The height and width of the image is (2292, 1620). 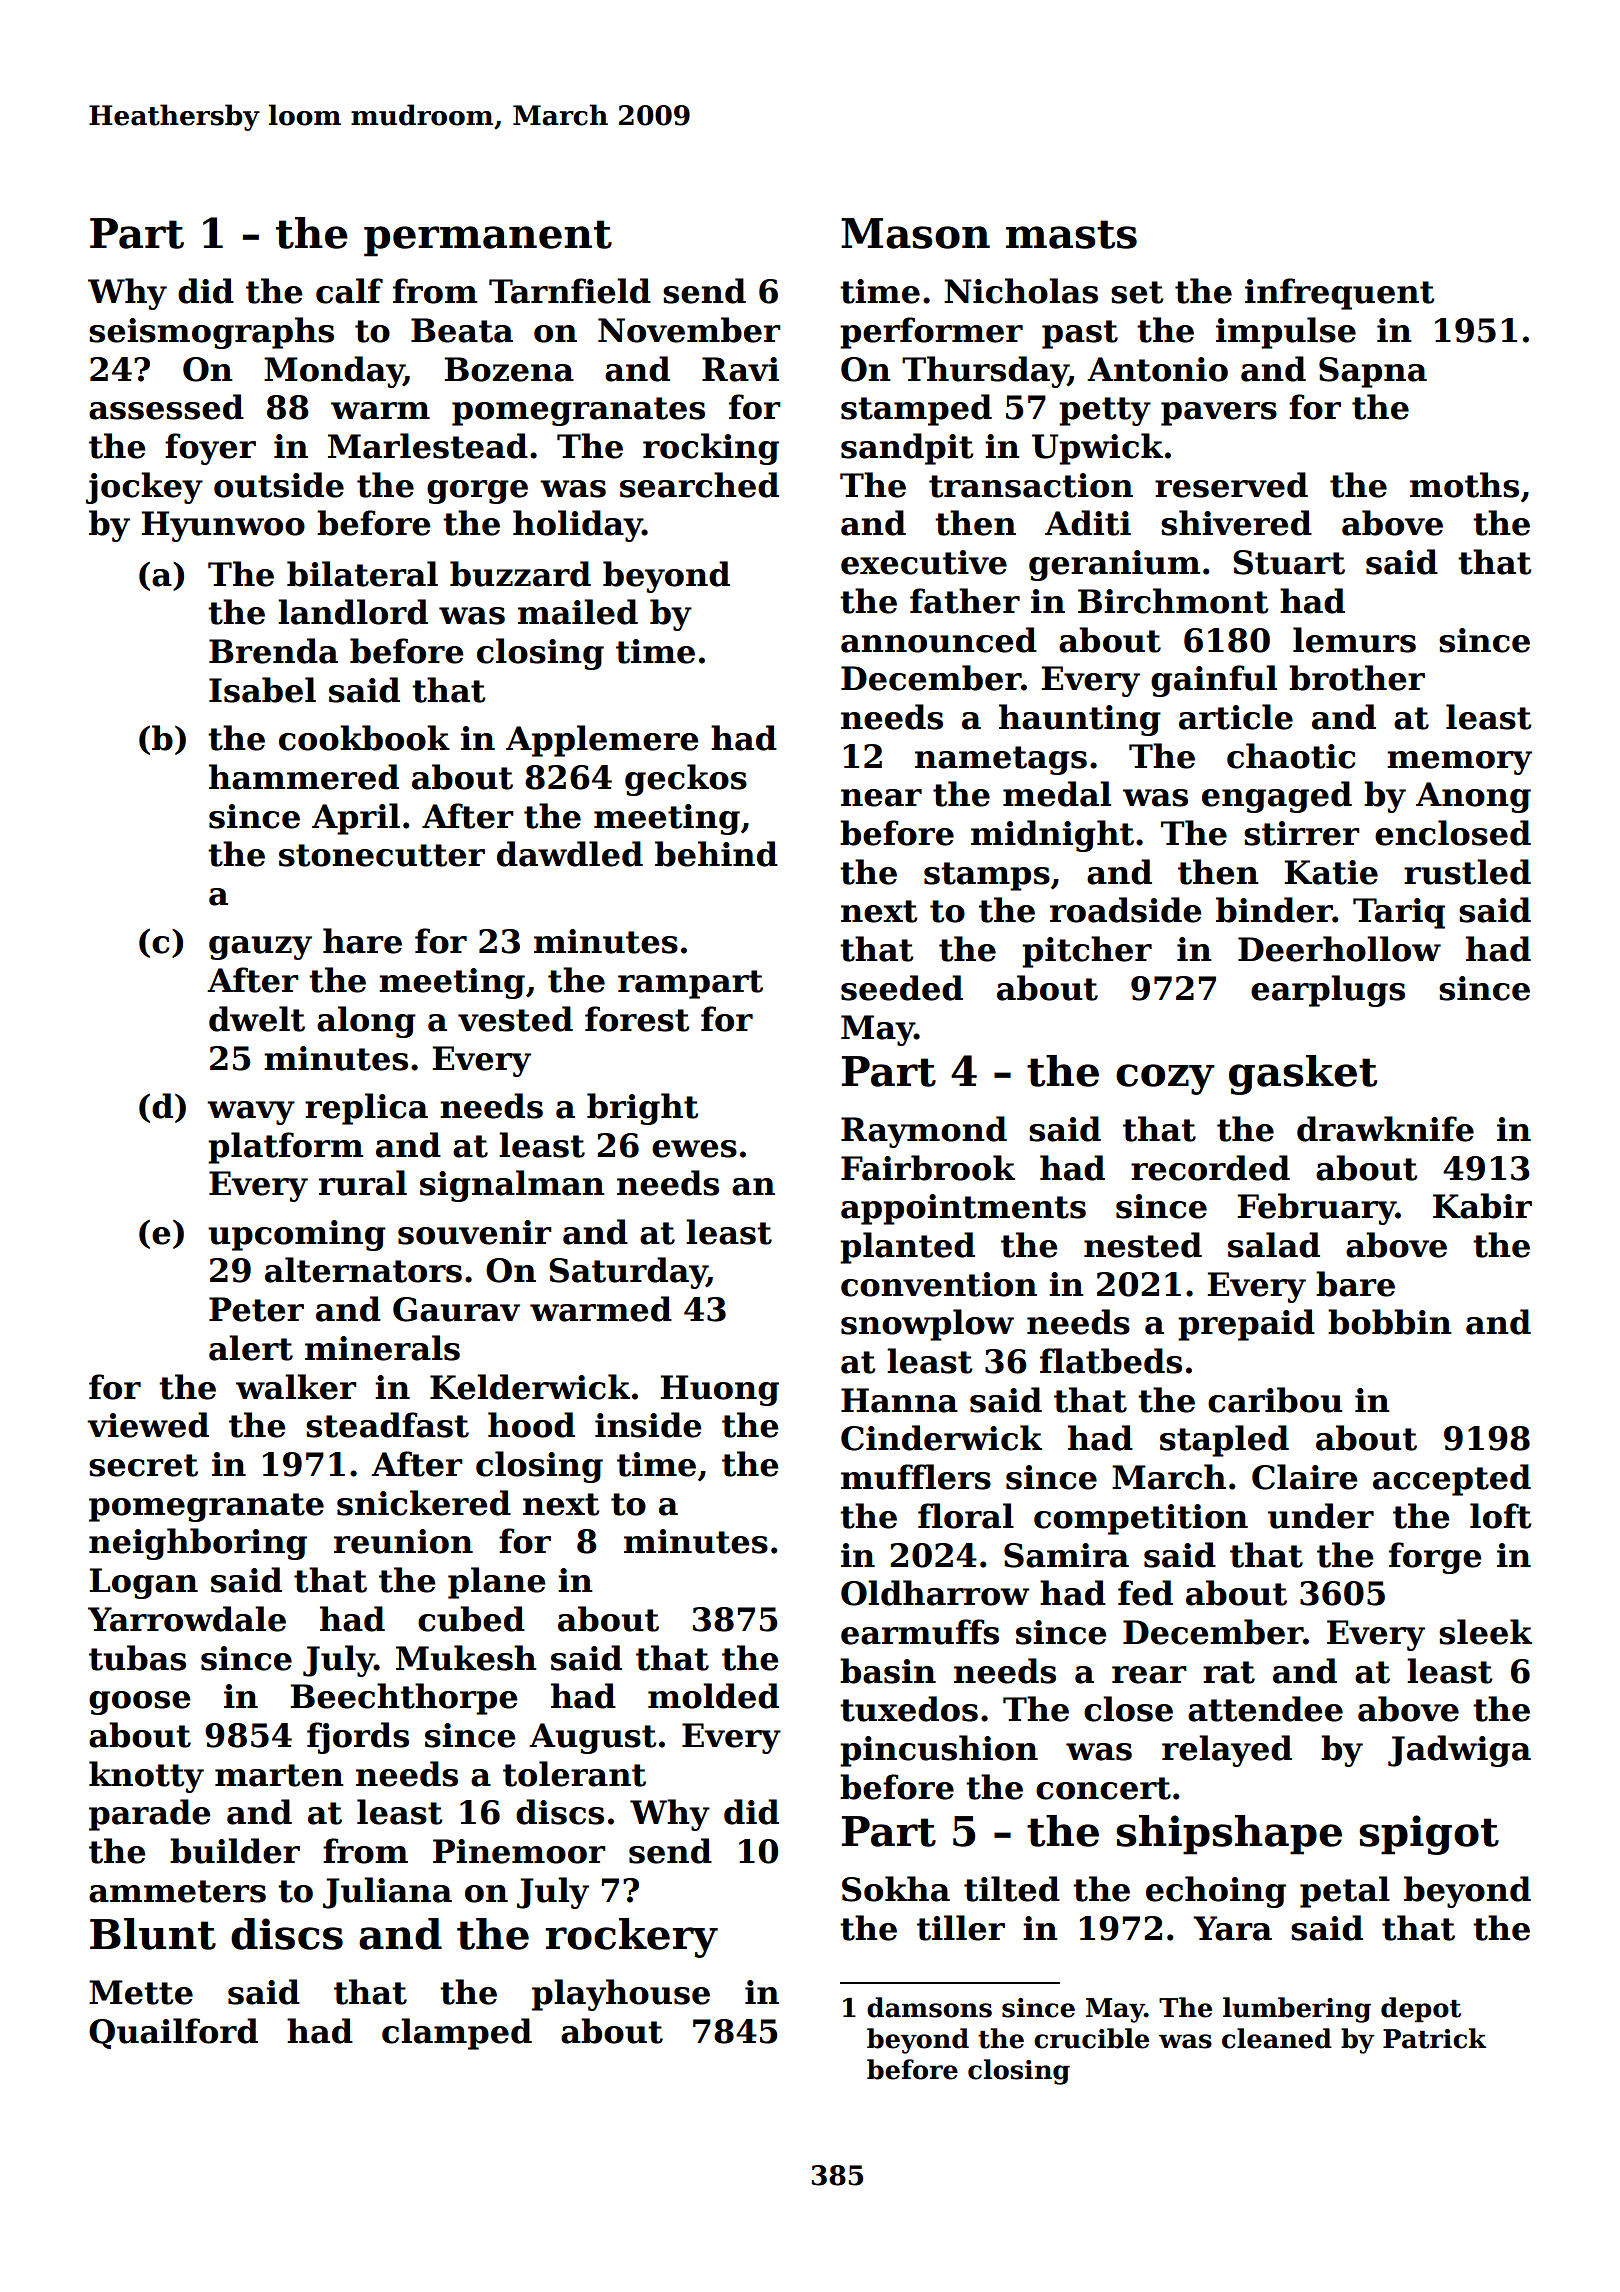 What do you see at coordinates (1340, 294) in the image?
I see `infrequent` at bounding box center [1340, 294].
